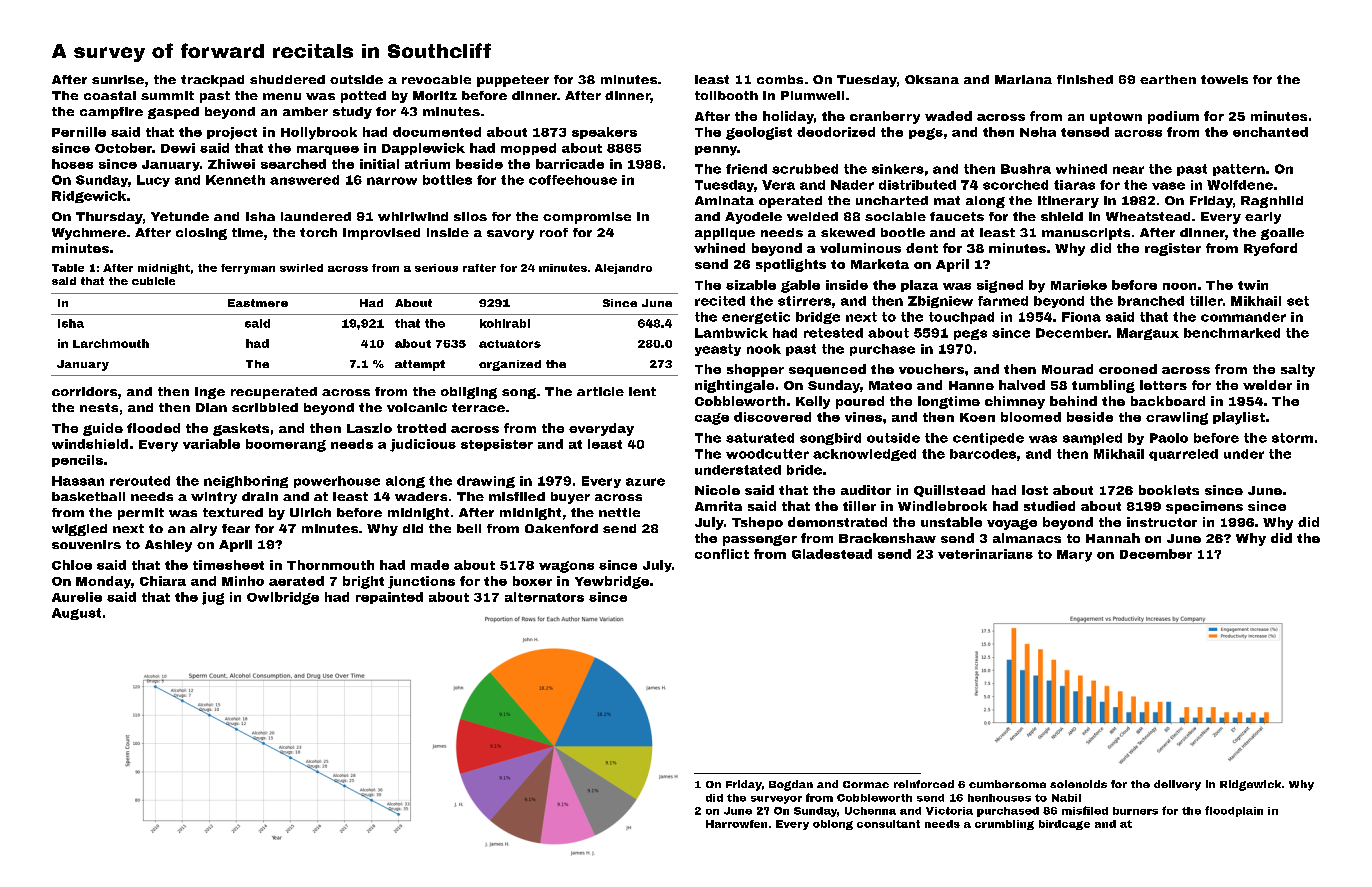  Describe the element at coordinates (836, 132) in the image. I see `deodorized` at that location.
